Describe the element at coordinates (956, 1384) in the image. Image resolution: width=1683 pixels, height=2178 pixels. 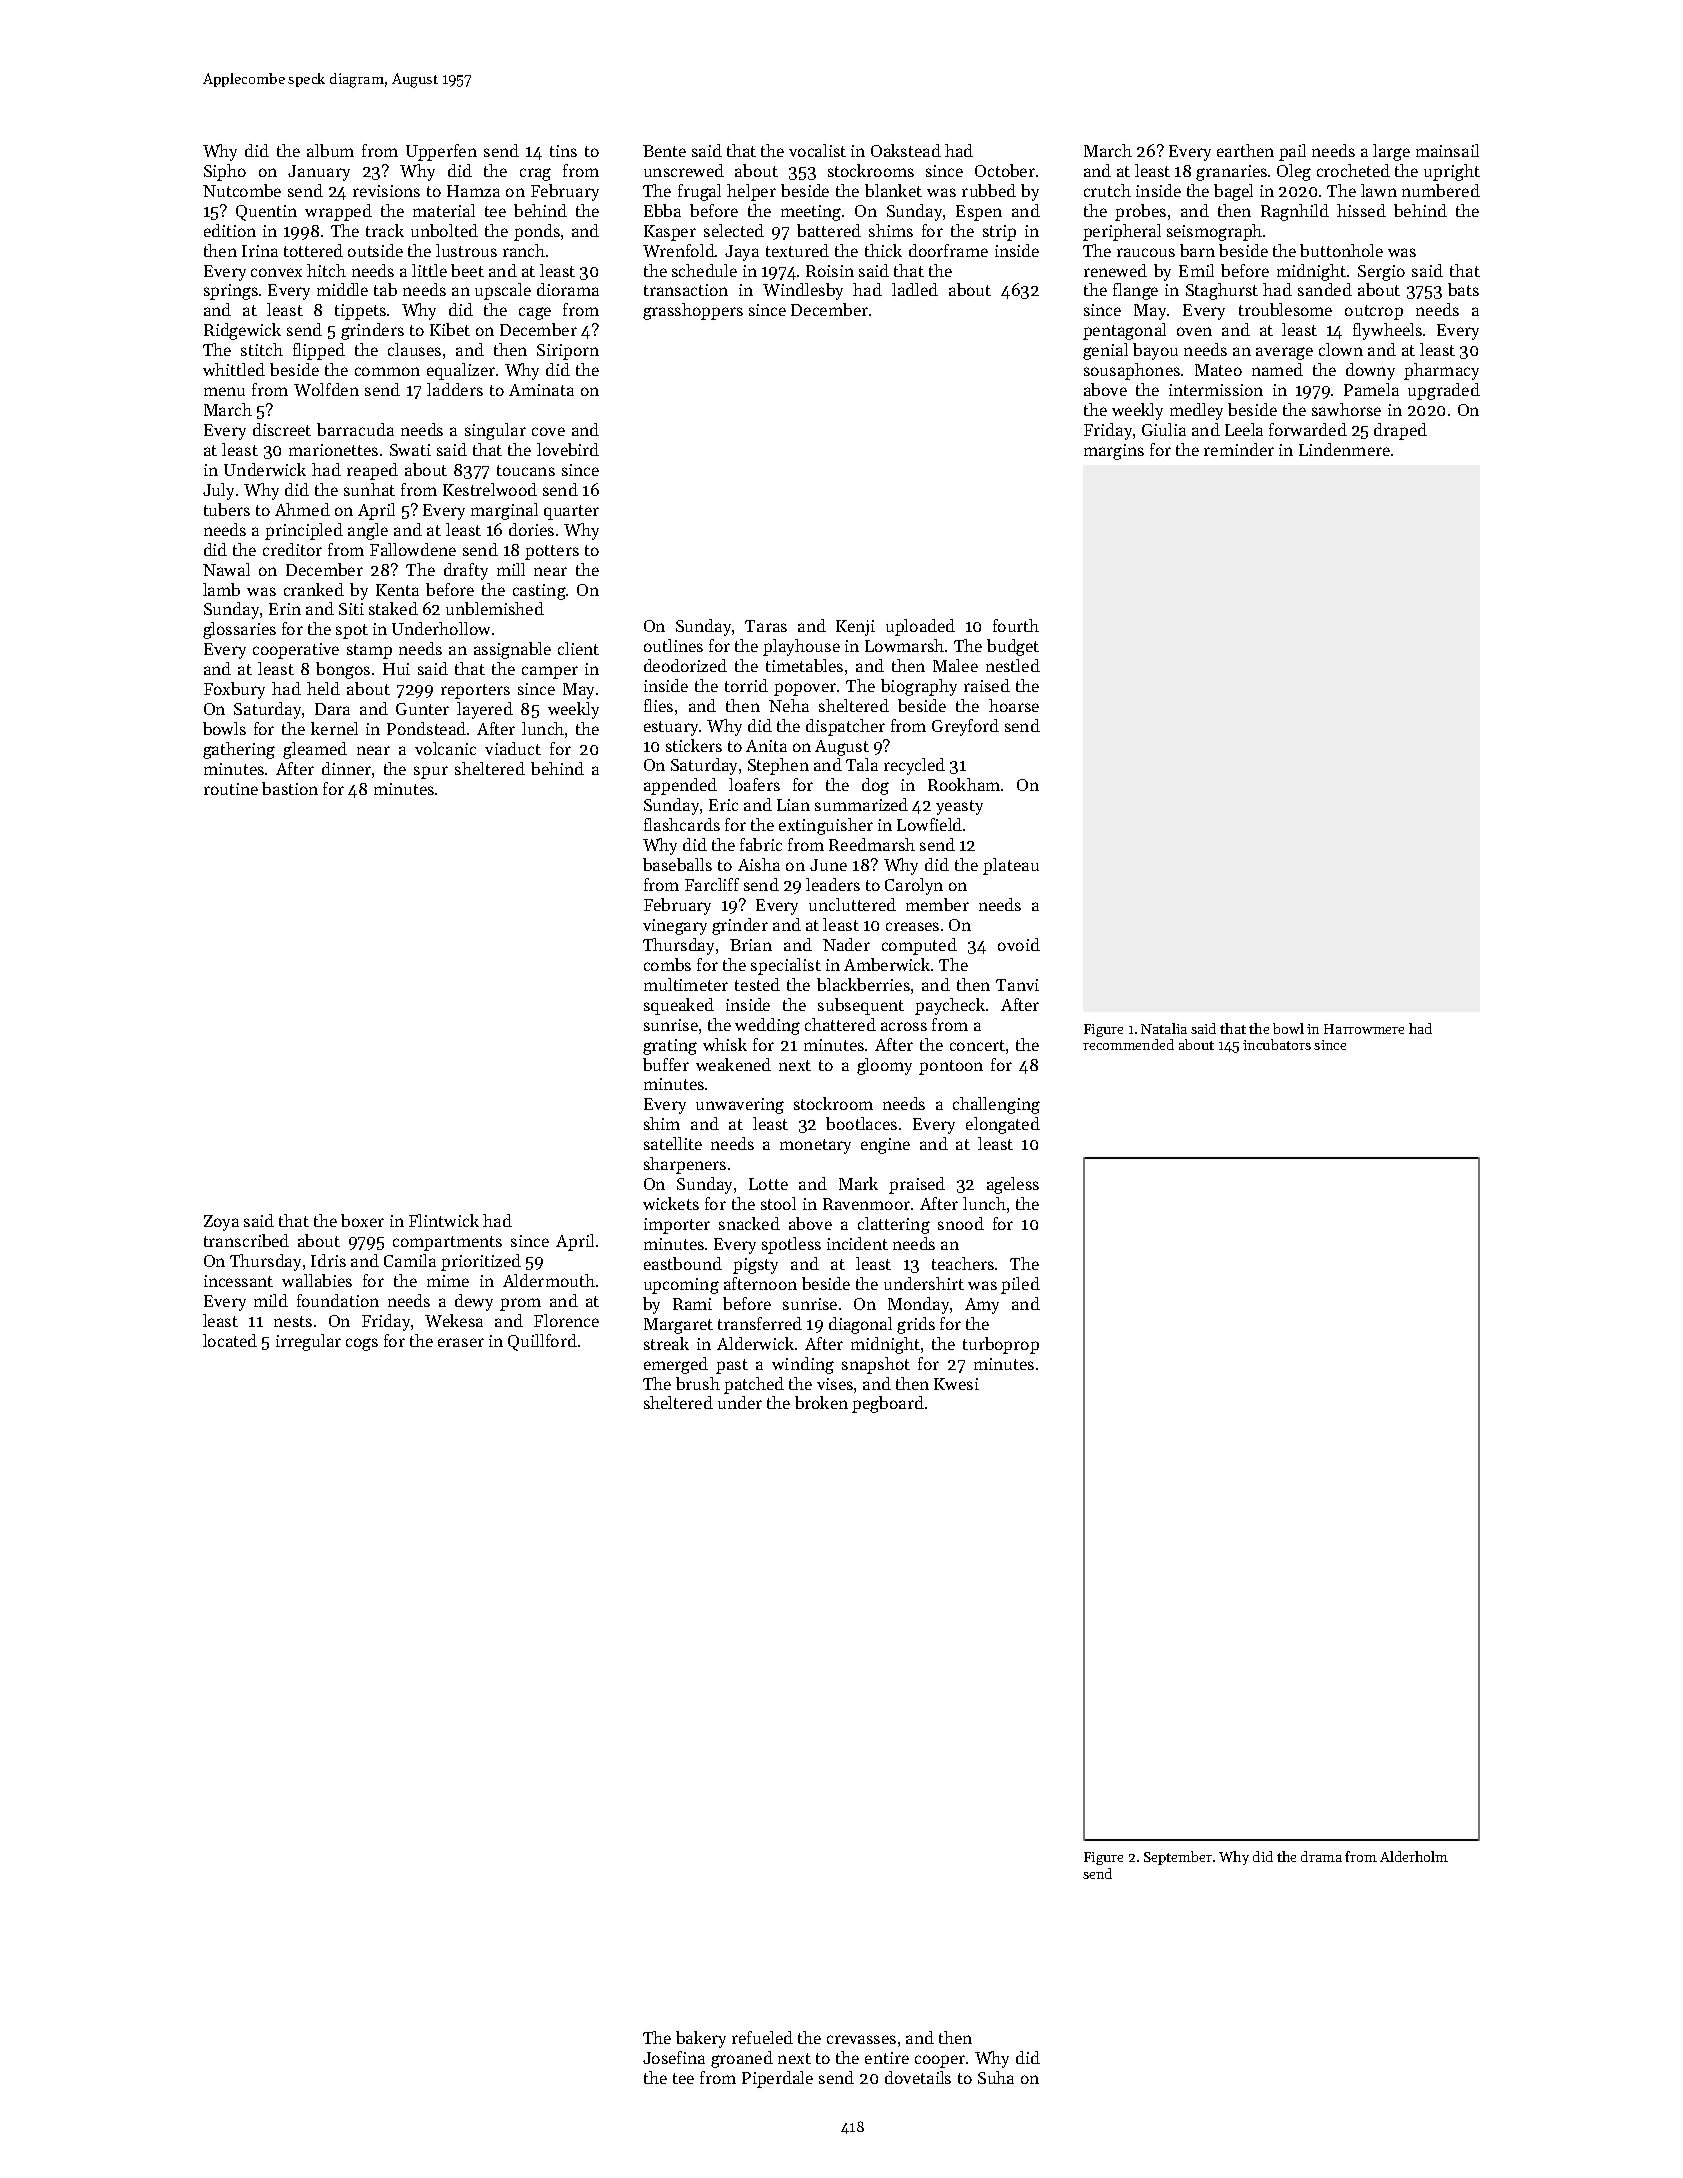
I see `Kwesi` at that location.
